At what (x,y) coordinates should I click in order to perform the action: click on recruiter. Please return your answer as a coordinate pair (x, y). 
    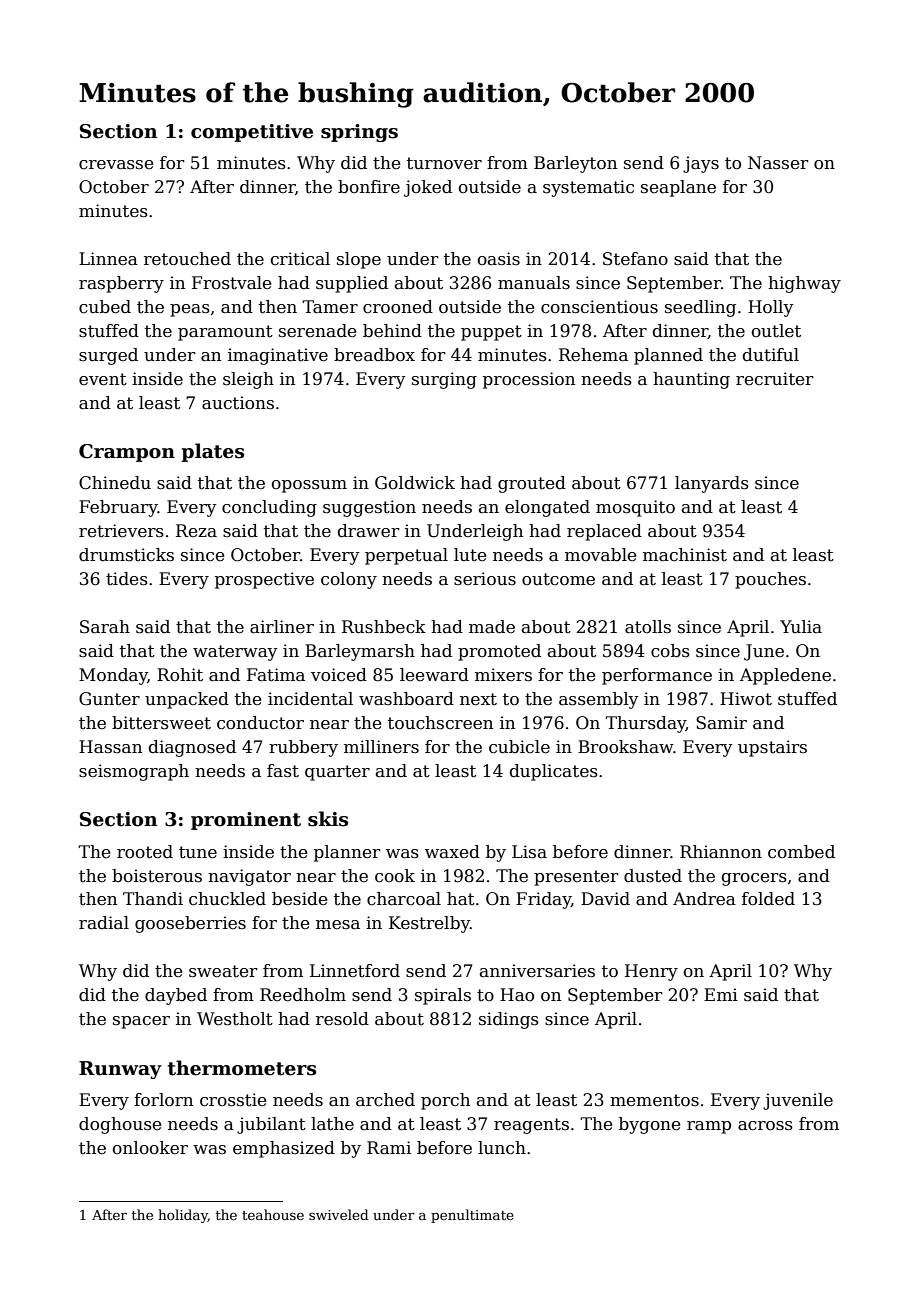
    Looking at the image, I should click on (775, 379).
